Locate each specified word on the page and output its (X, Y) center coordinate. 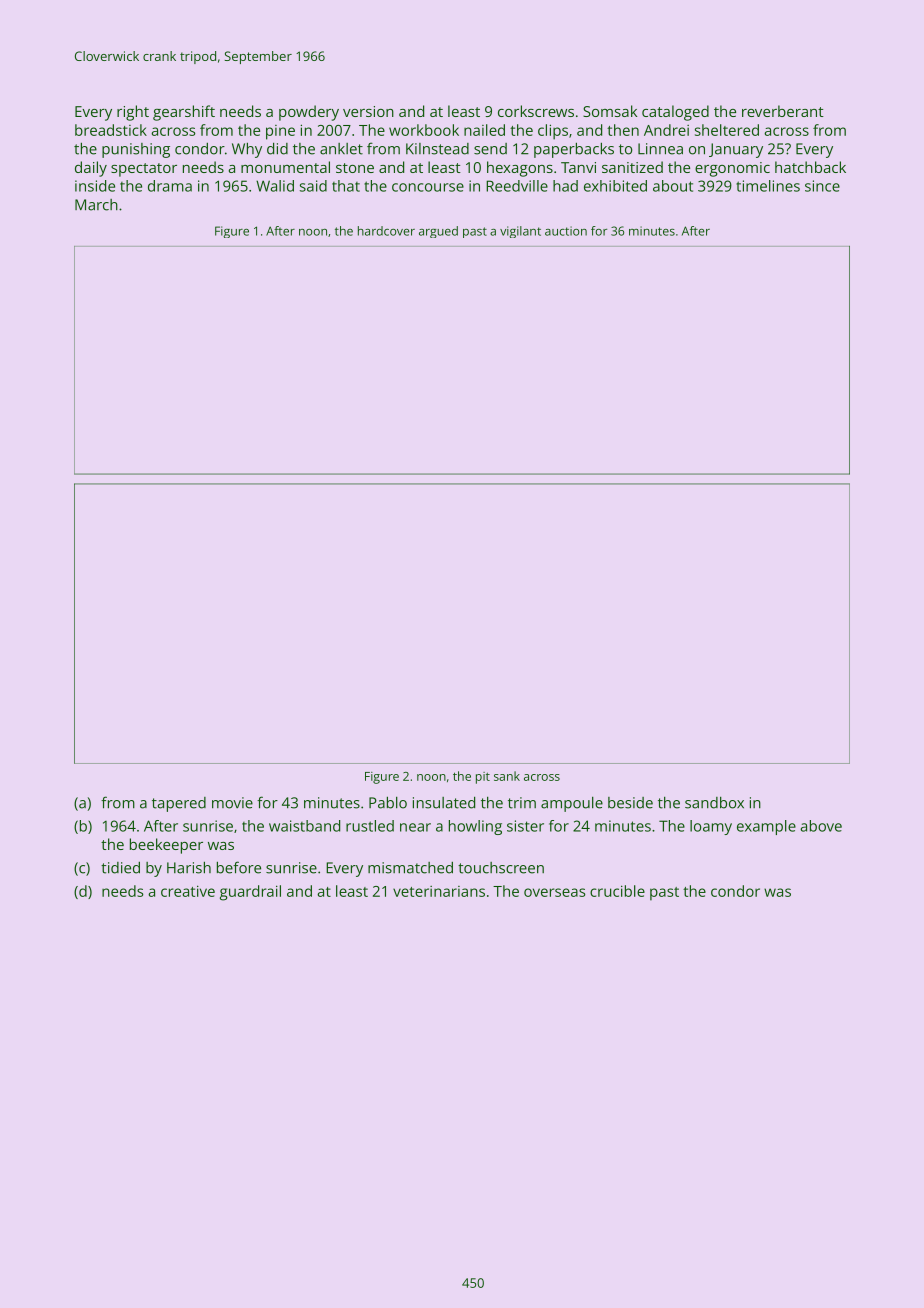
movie (232, 803)
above (821, 826)
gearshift (184, 113)
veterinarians (439, 891)
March (96, 205)
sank (507, 776)
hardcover (386, 231)
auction (566, 231)
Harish (189, 867)
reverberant (783, 111)
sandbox (714, 803)
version (368, 111)
